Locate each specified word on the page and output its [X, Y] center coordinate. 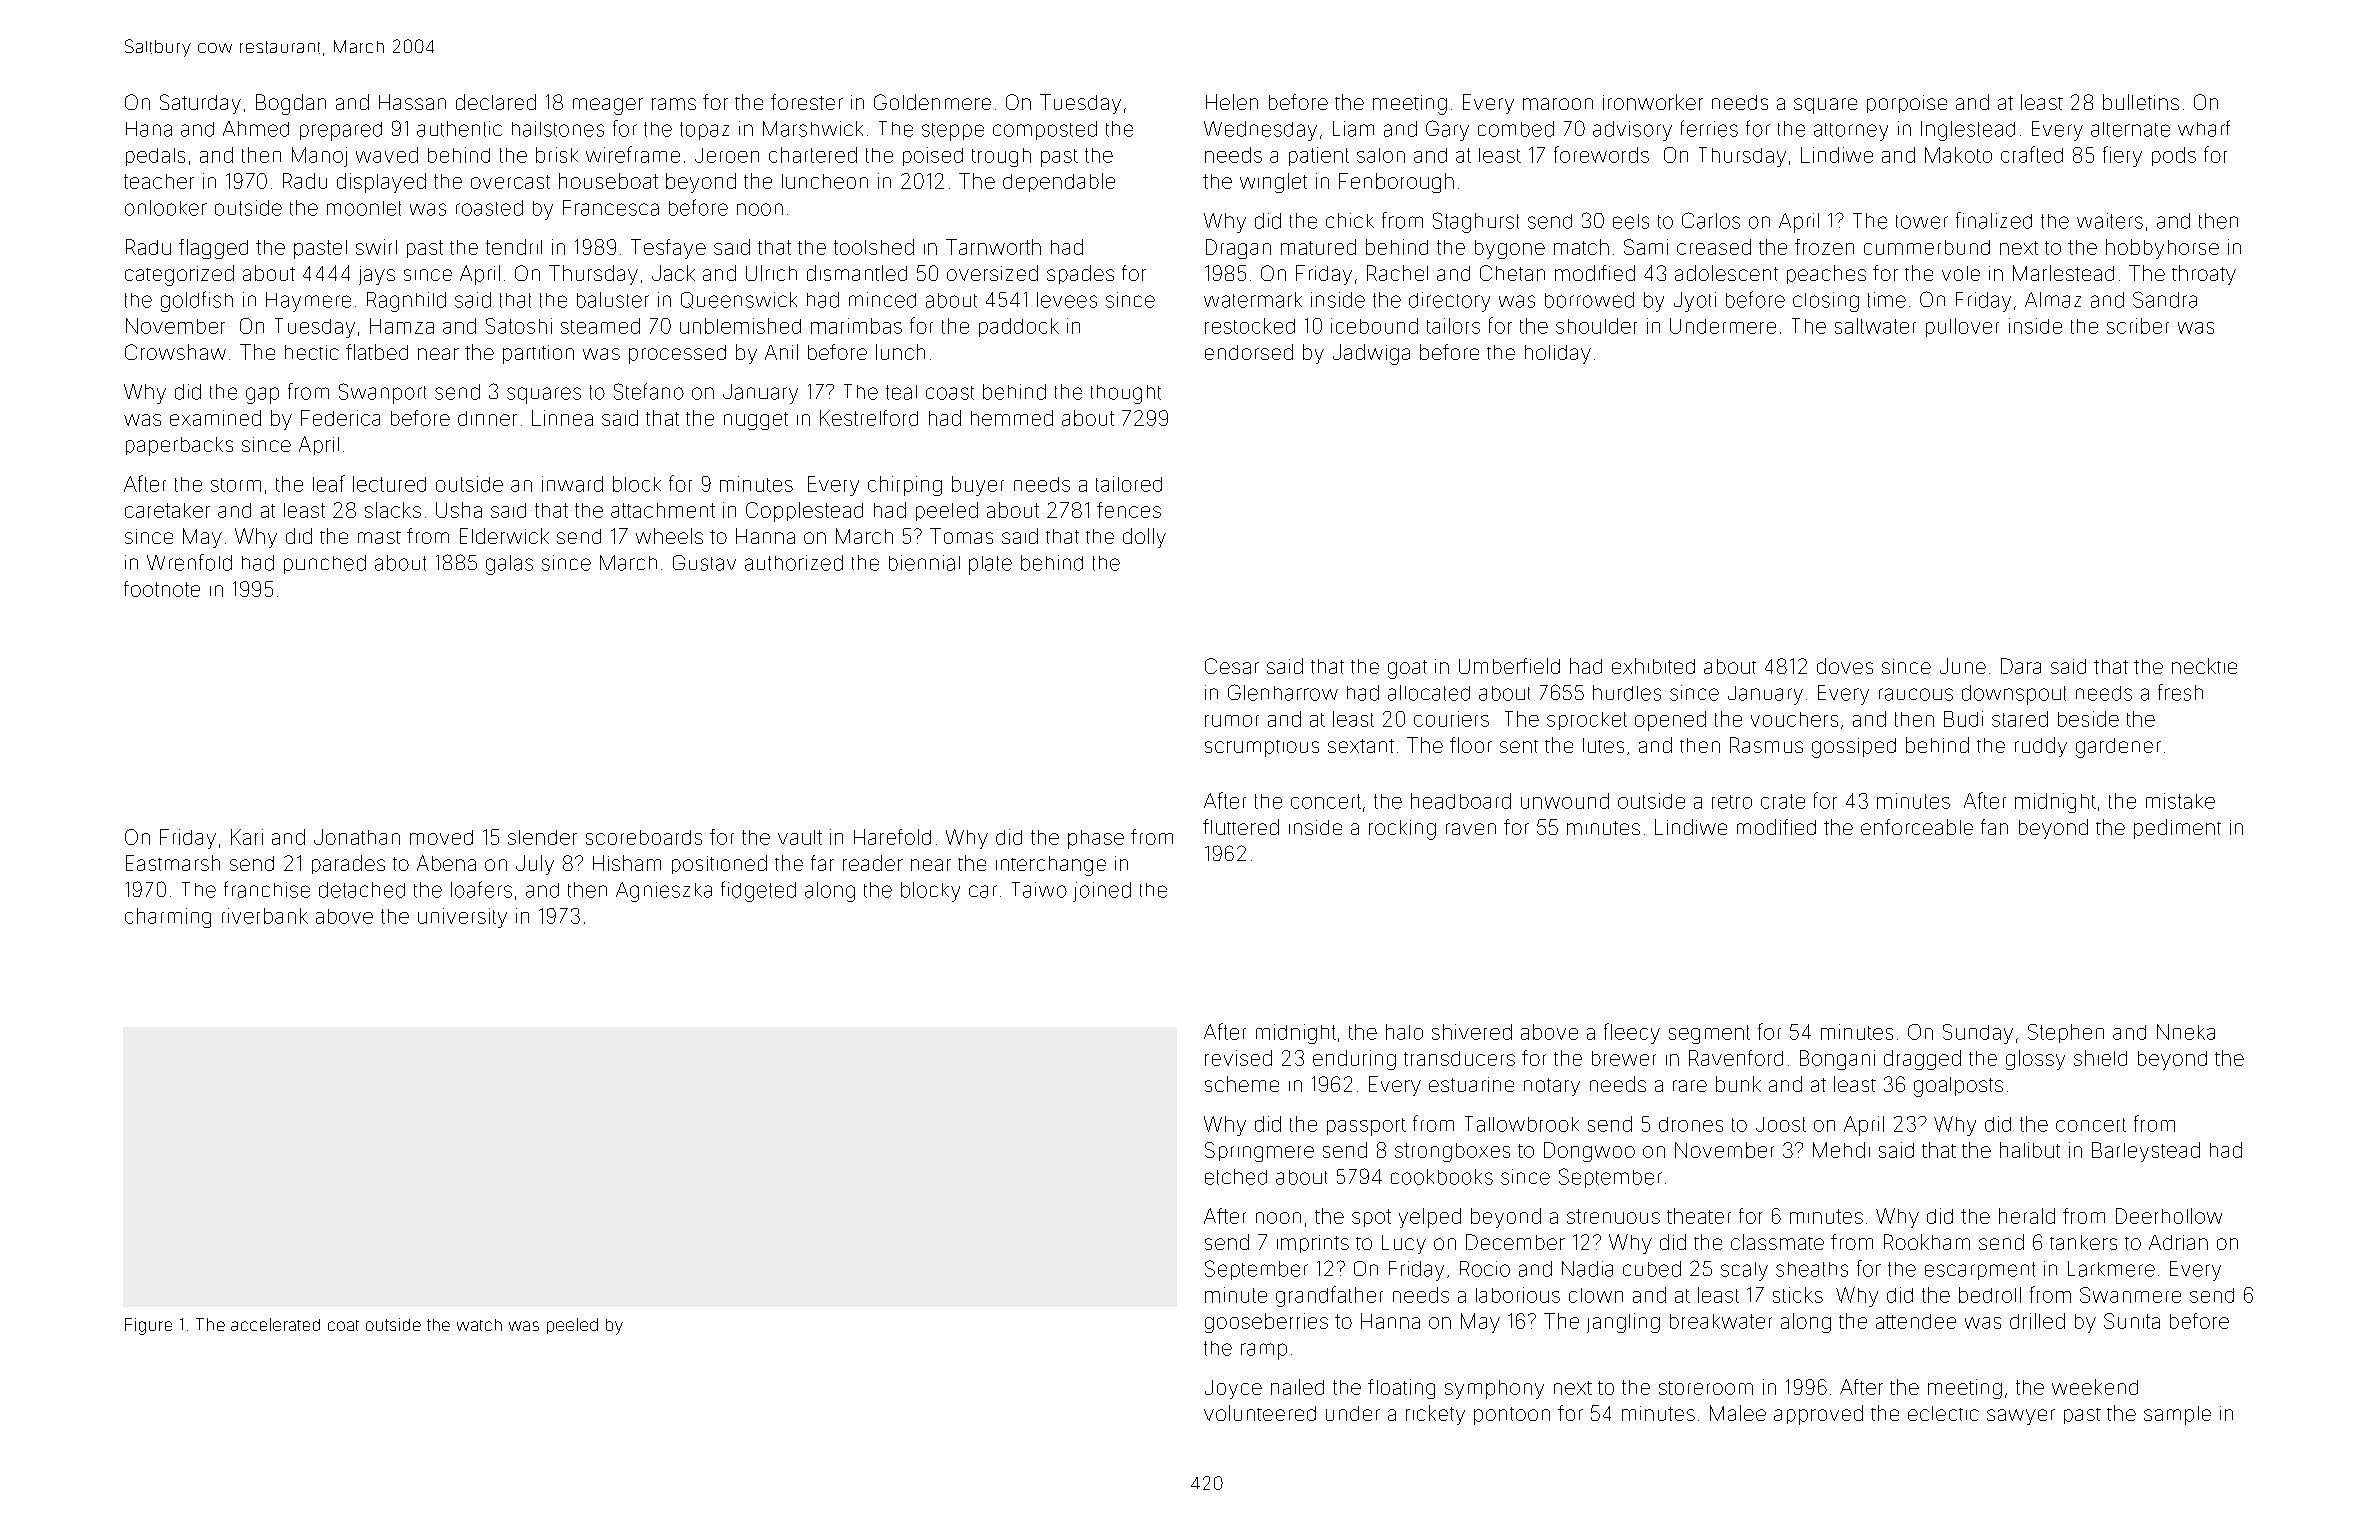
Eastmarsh [173, 863]
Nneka [2186, 1032]
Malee [1738, 1413]
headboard [1461, 801]
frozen [1824, 247]
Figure [148, 1326]
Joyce [1233, 1389]
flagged [213, 249]
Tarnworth [993, 247]
